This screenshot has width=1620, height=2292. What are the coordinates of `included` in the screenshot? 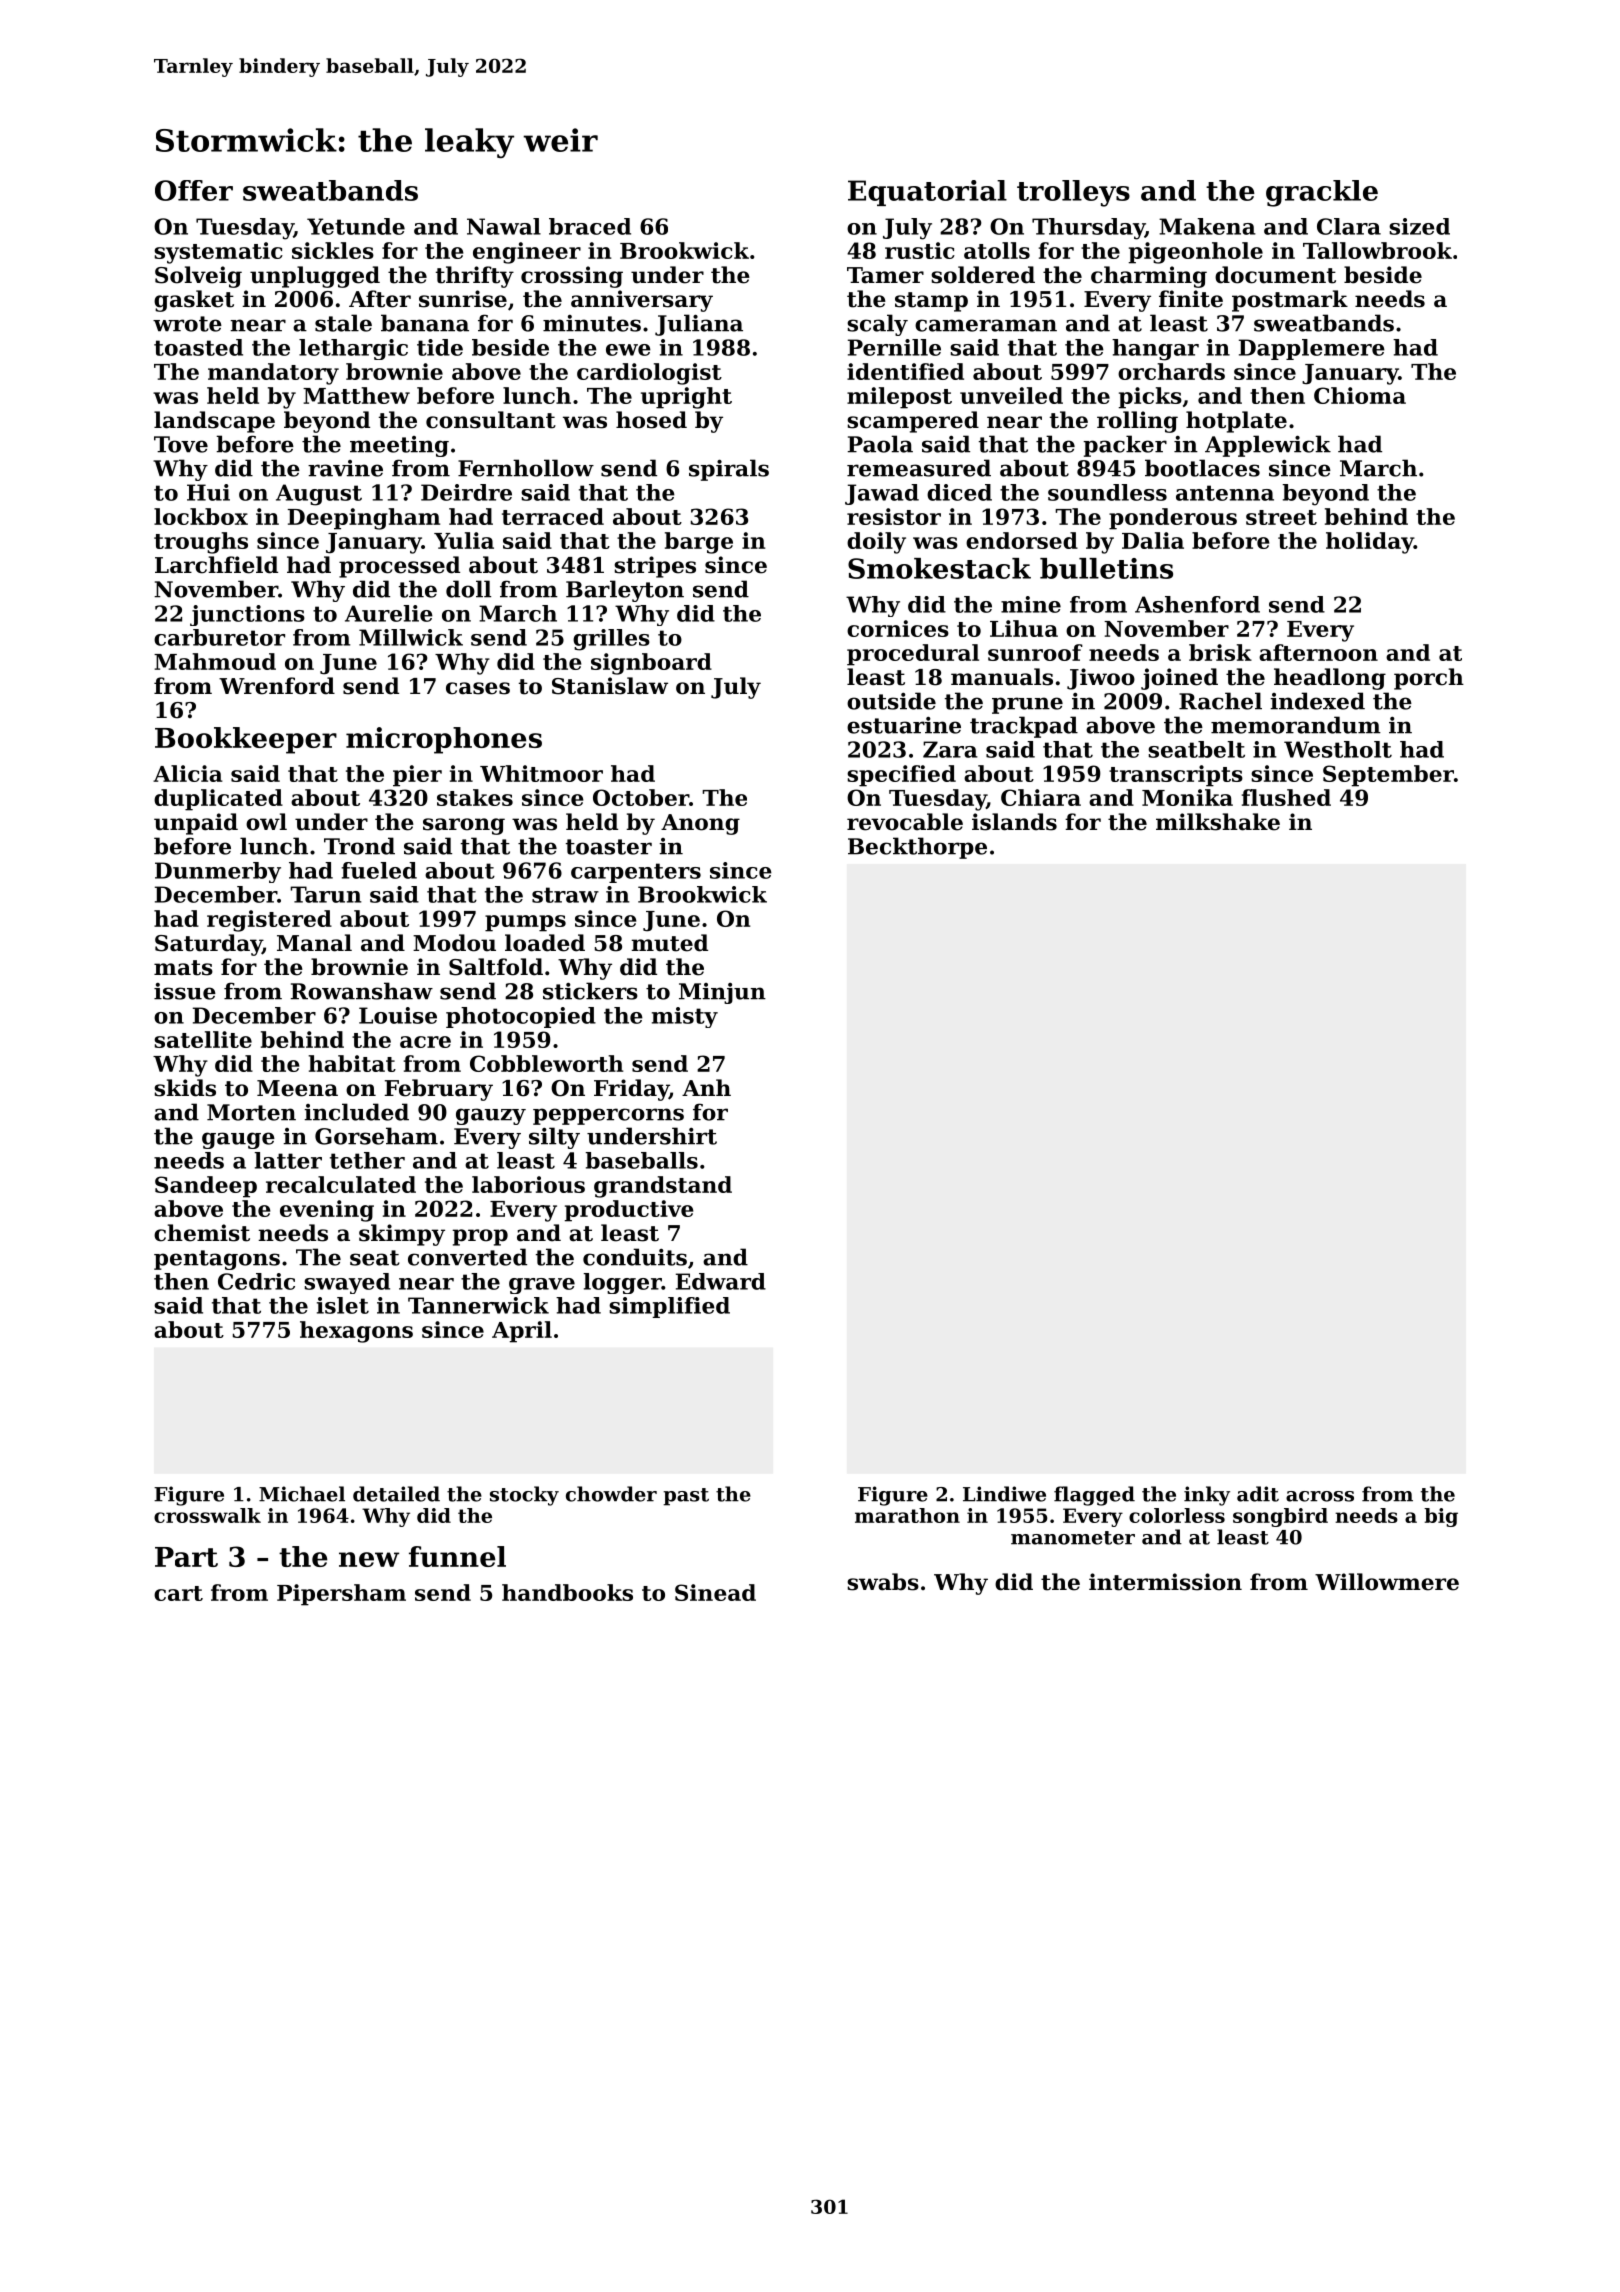 It's located at (356, 1112).
